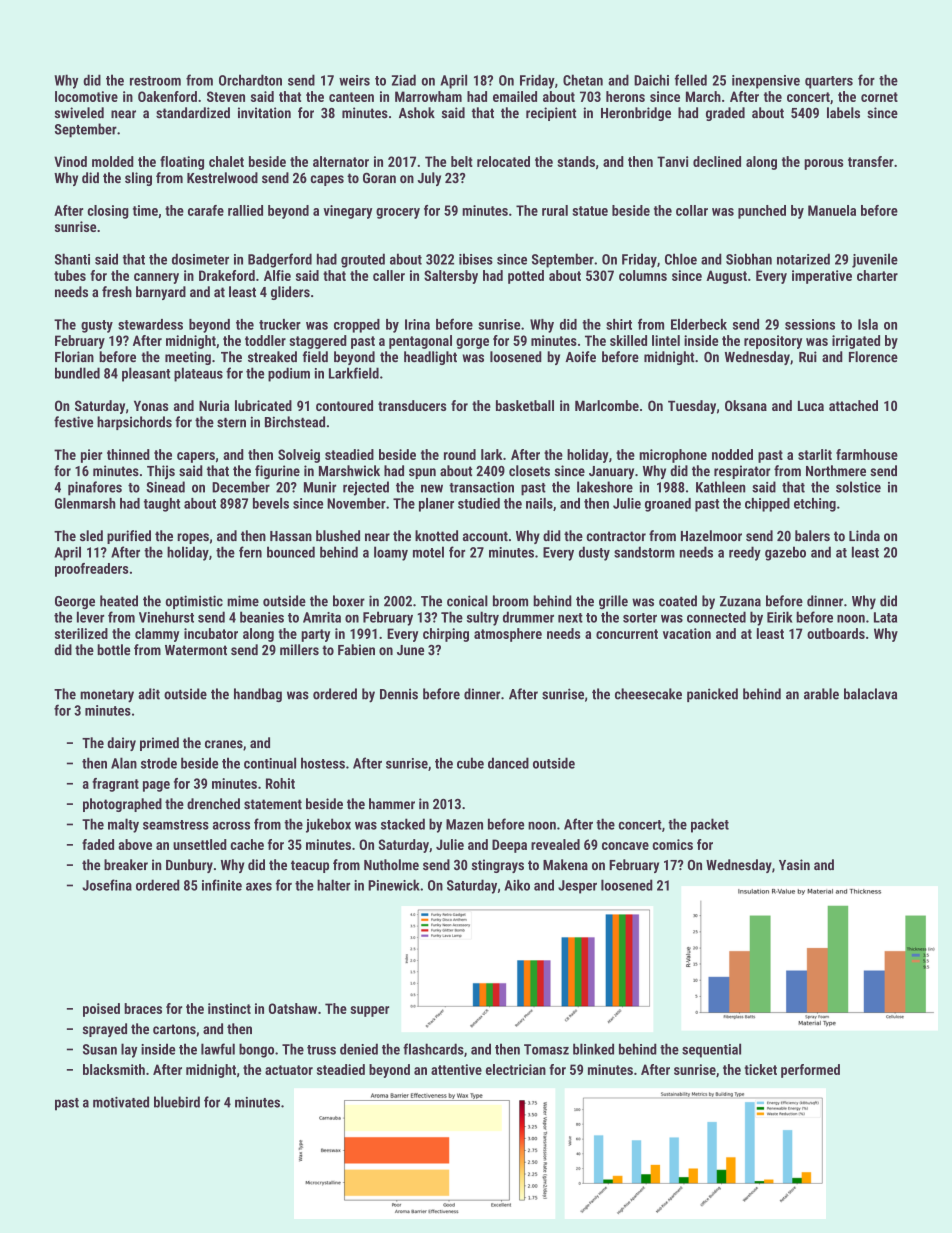 The width and height of the document is (952, 1233). Describe the element at coordinates (681, 259) in the document. I see `Chloe` at that location.
